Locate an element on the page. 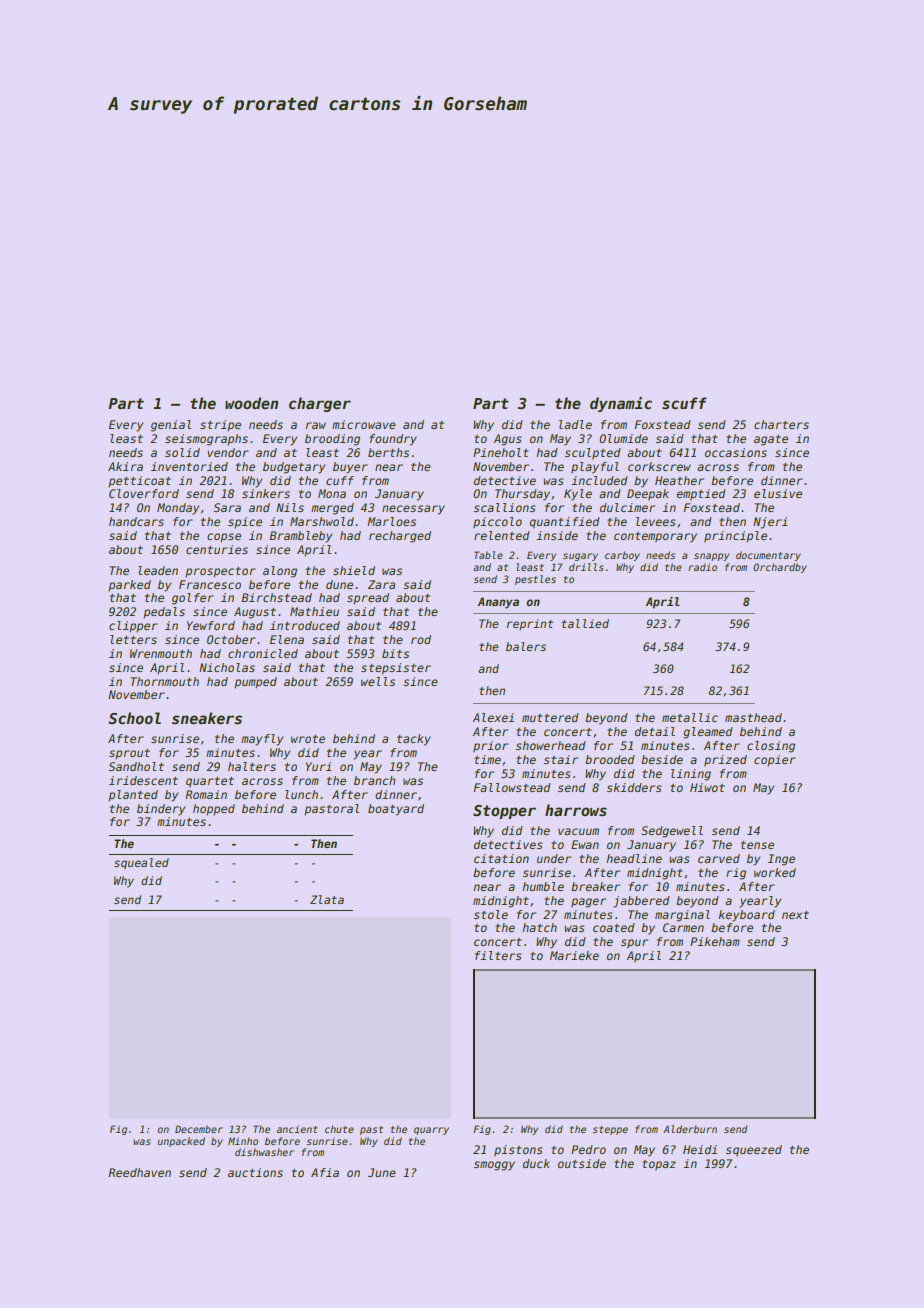  December is located at coordinates (199, 1129).
